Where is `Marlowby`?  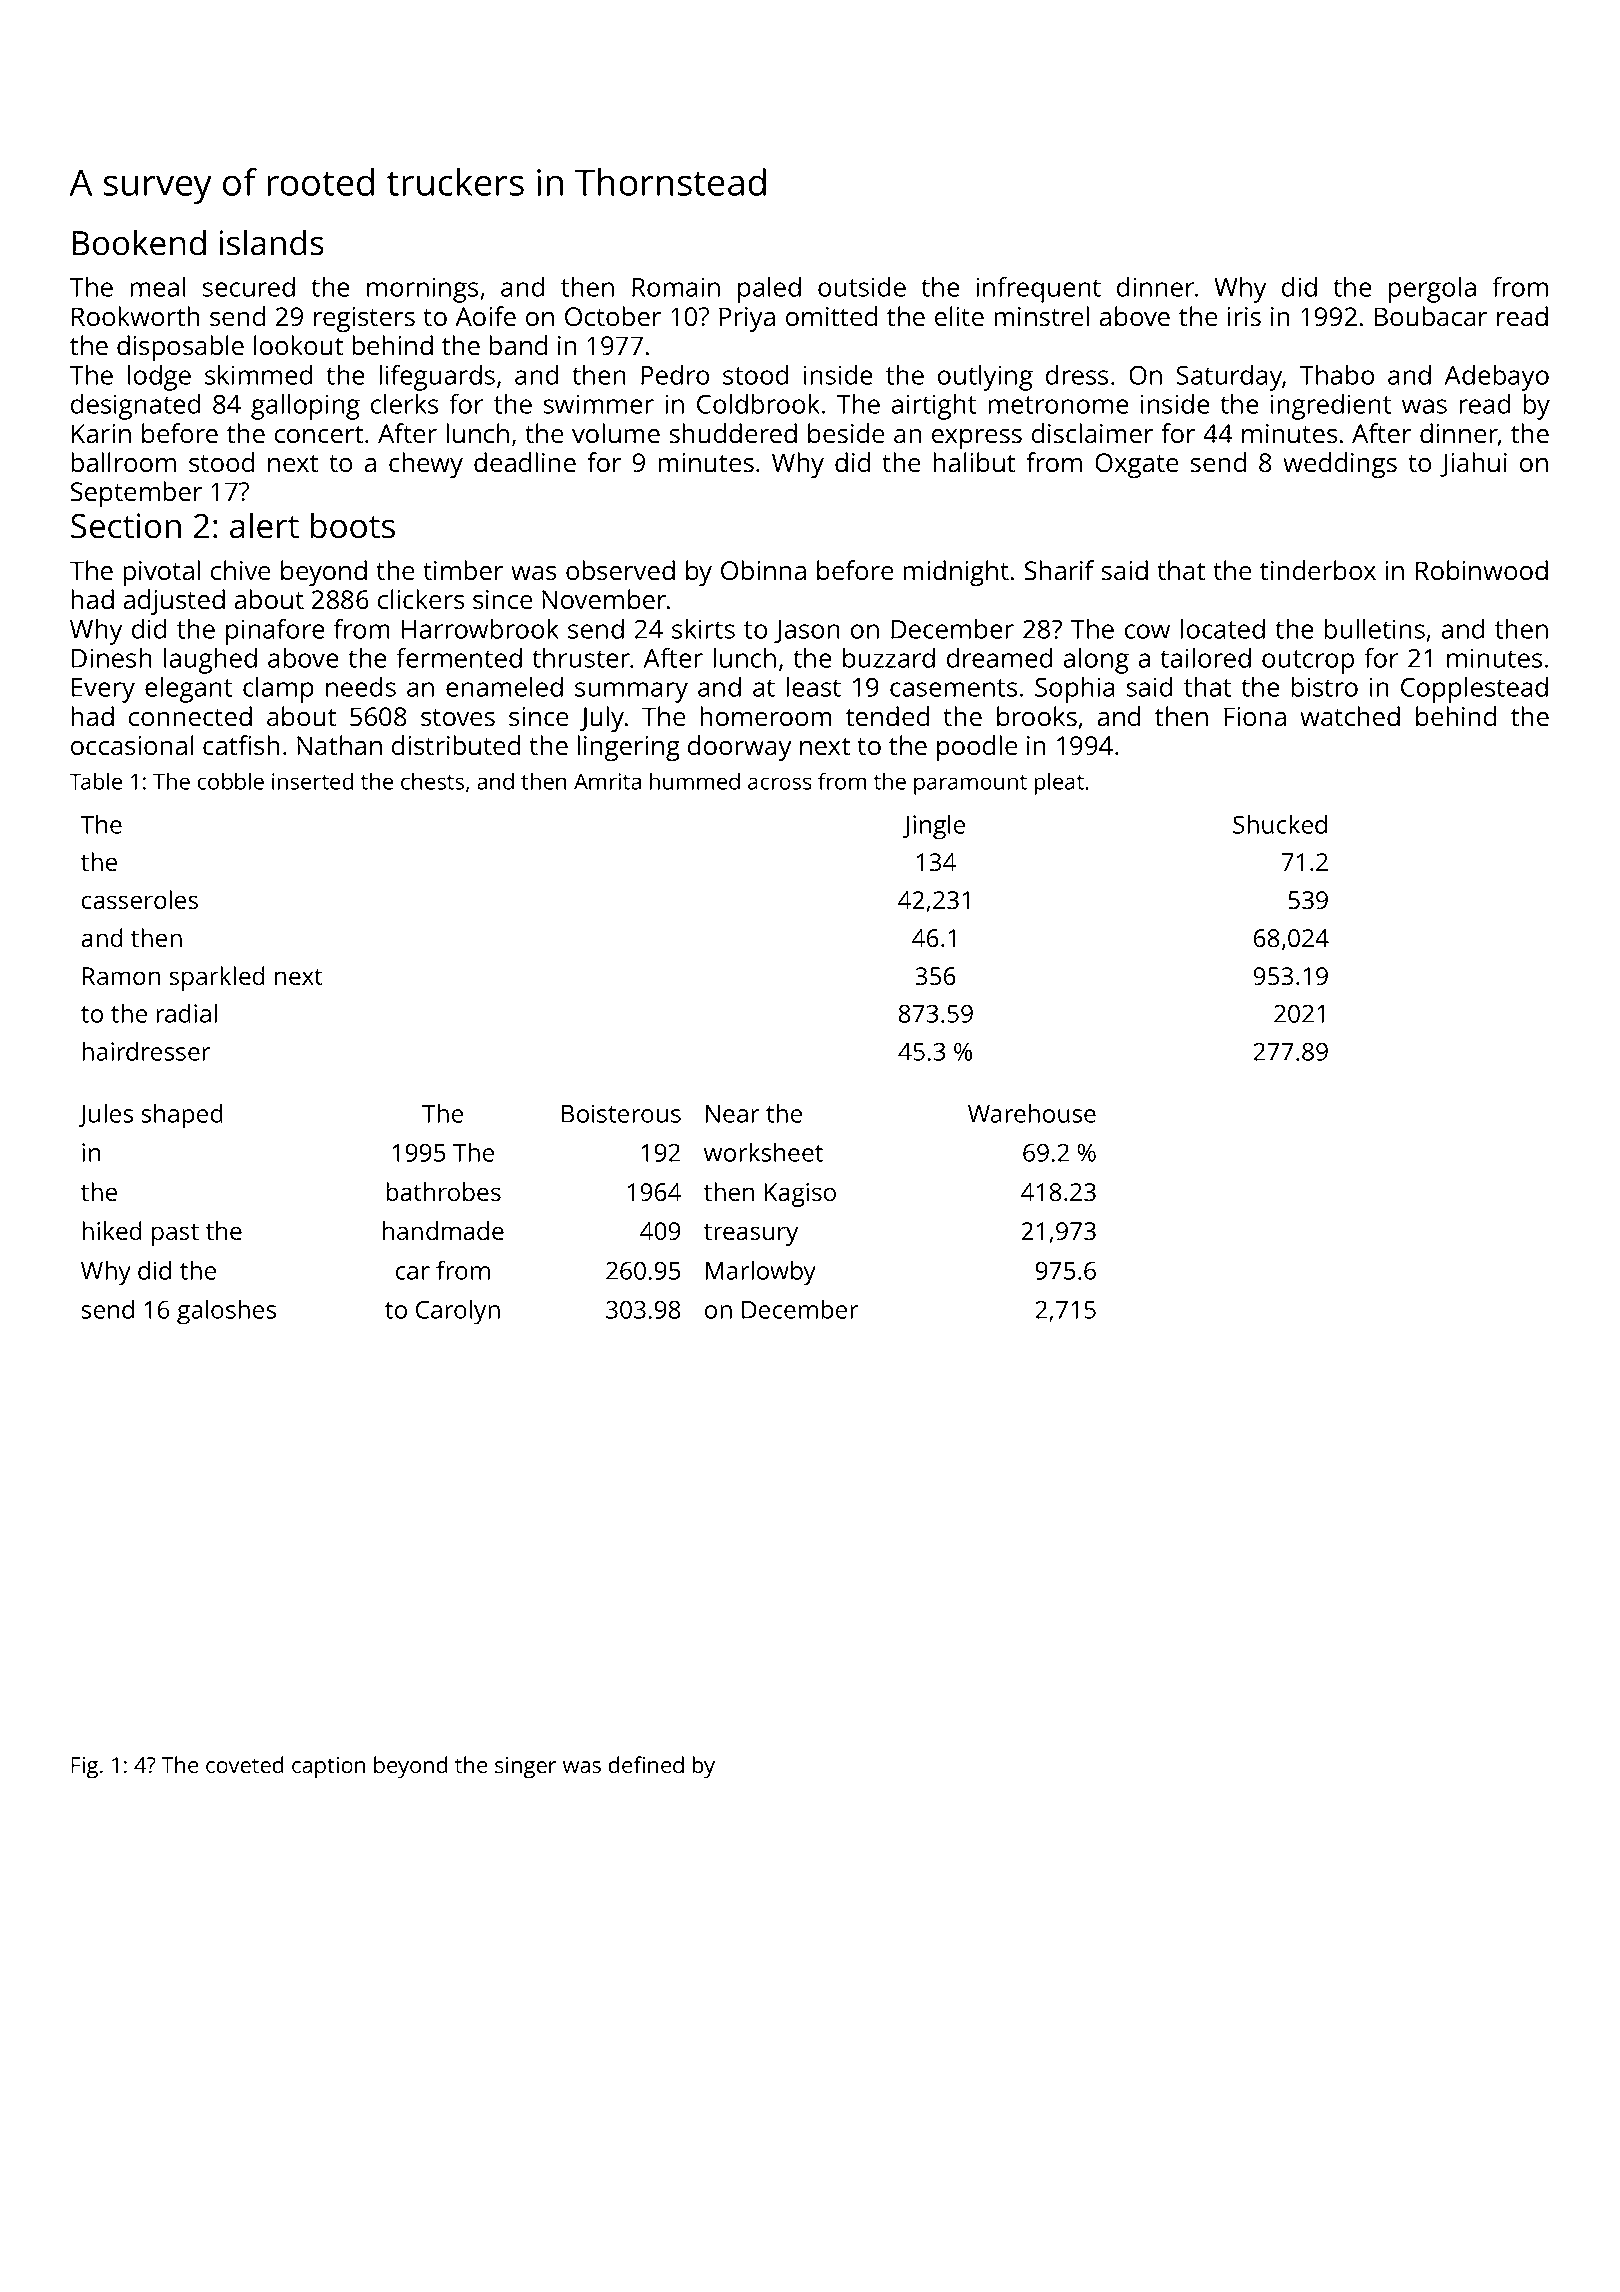 Marlowby is located at coordinates (761, 1273).
